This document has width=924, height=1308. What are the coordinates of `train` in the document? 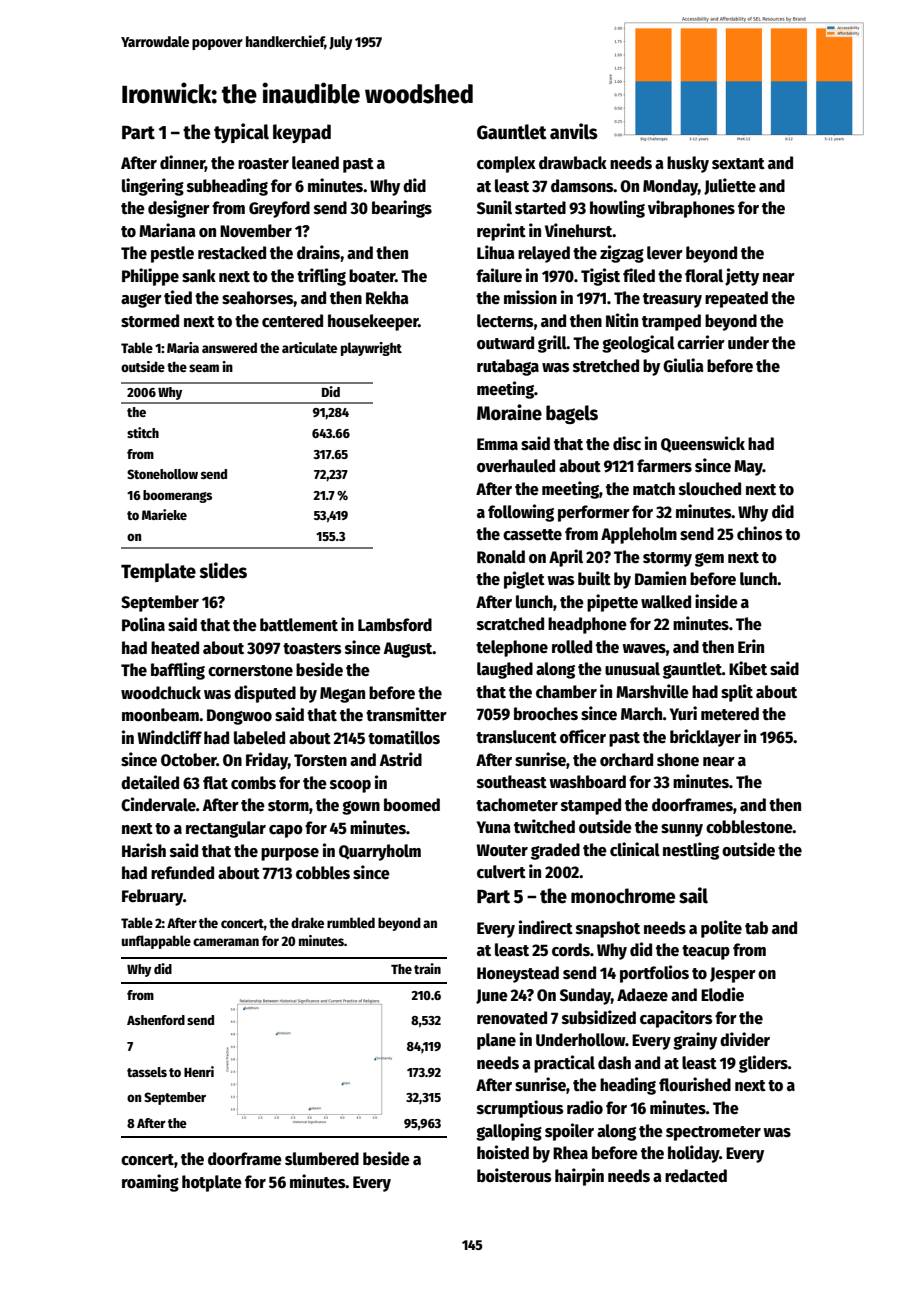 It's located at (427, 968).
